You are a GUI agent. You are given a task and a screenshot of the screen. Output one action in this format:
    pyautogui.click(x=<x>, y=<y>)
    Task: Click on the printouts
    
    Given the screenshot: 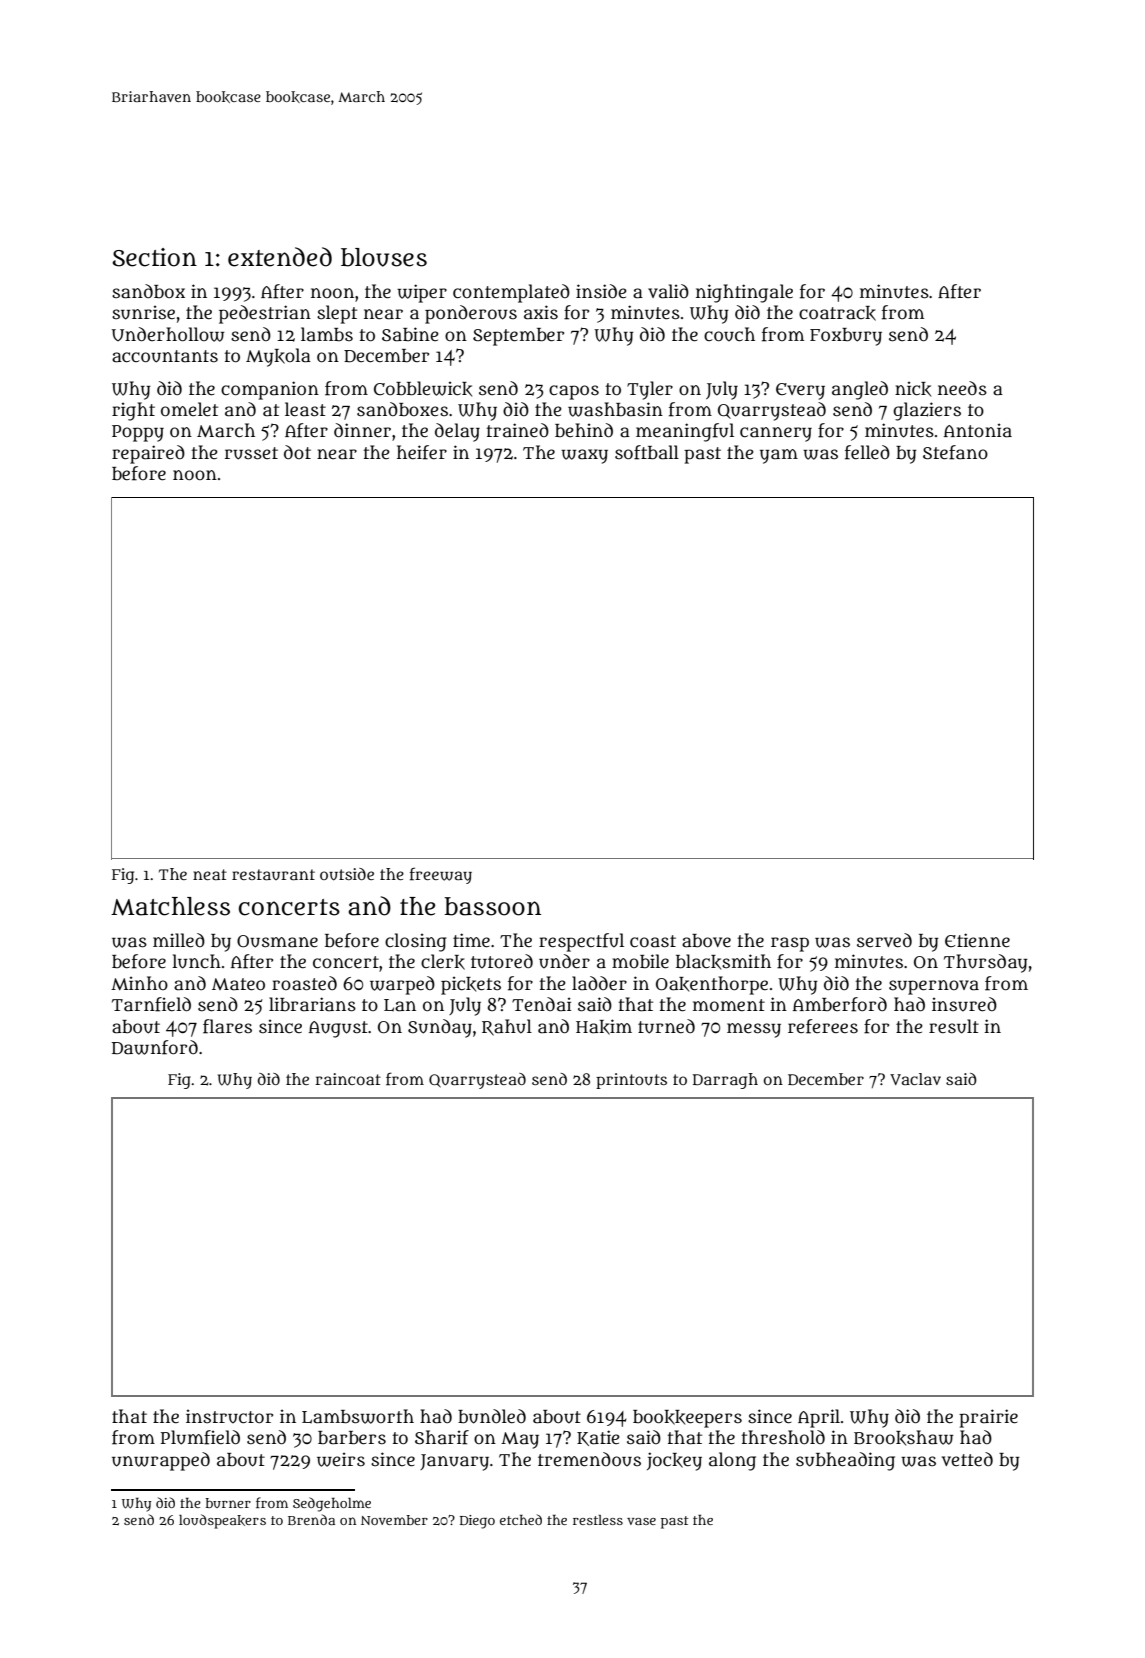 What is the action you would take?
    pyautogui.click(x=631, y=1081)
